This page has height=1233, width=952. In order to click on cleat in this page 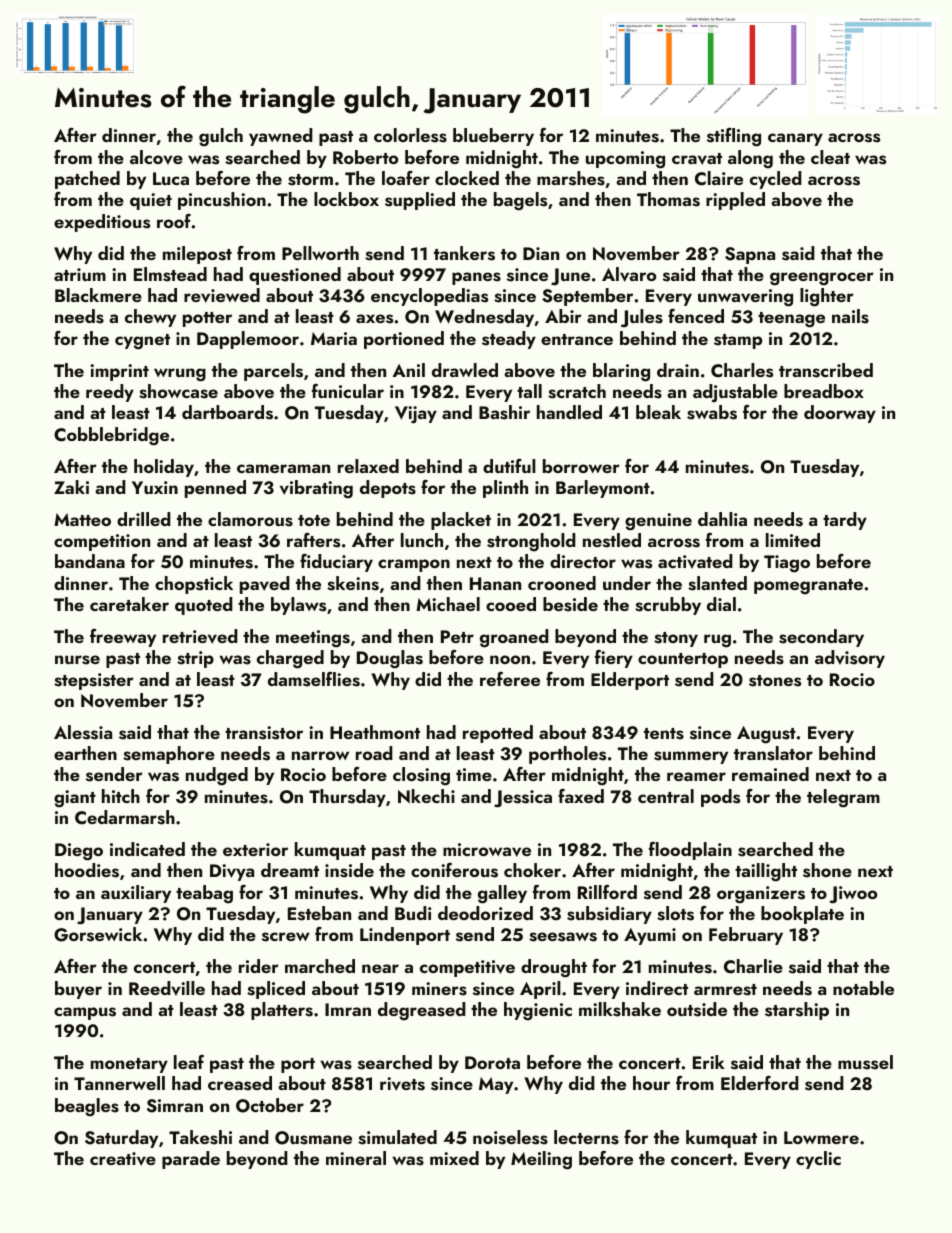, I will do `click(830, 157)`.
